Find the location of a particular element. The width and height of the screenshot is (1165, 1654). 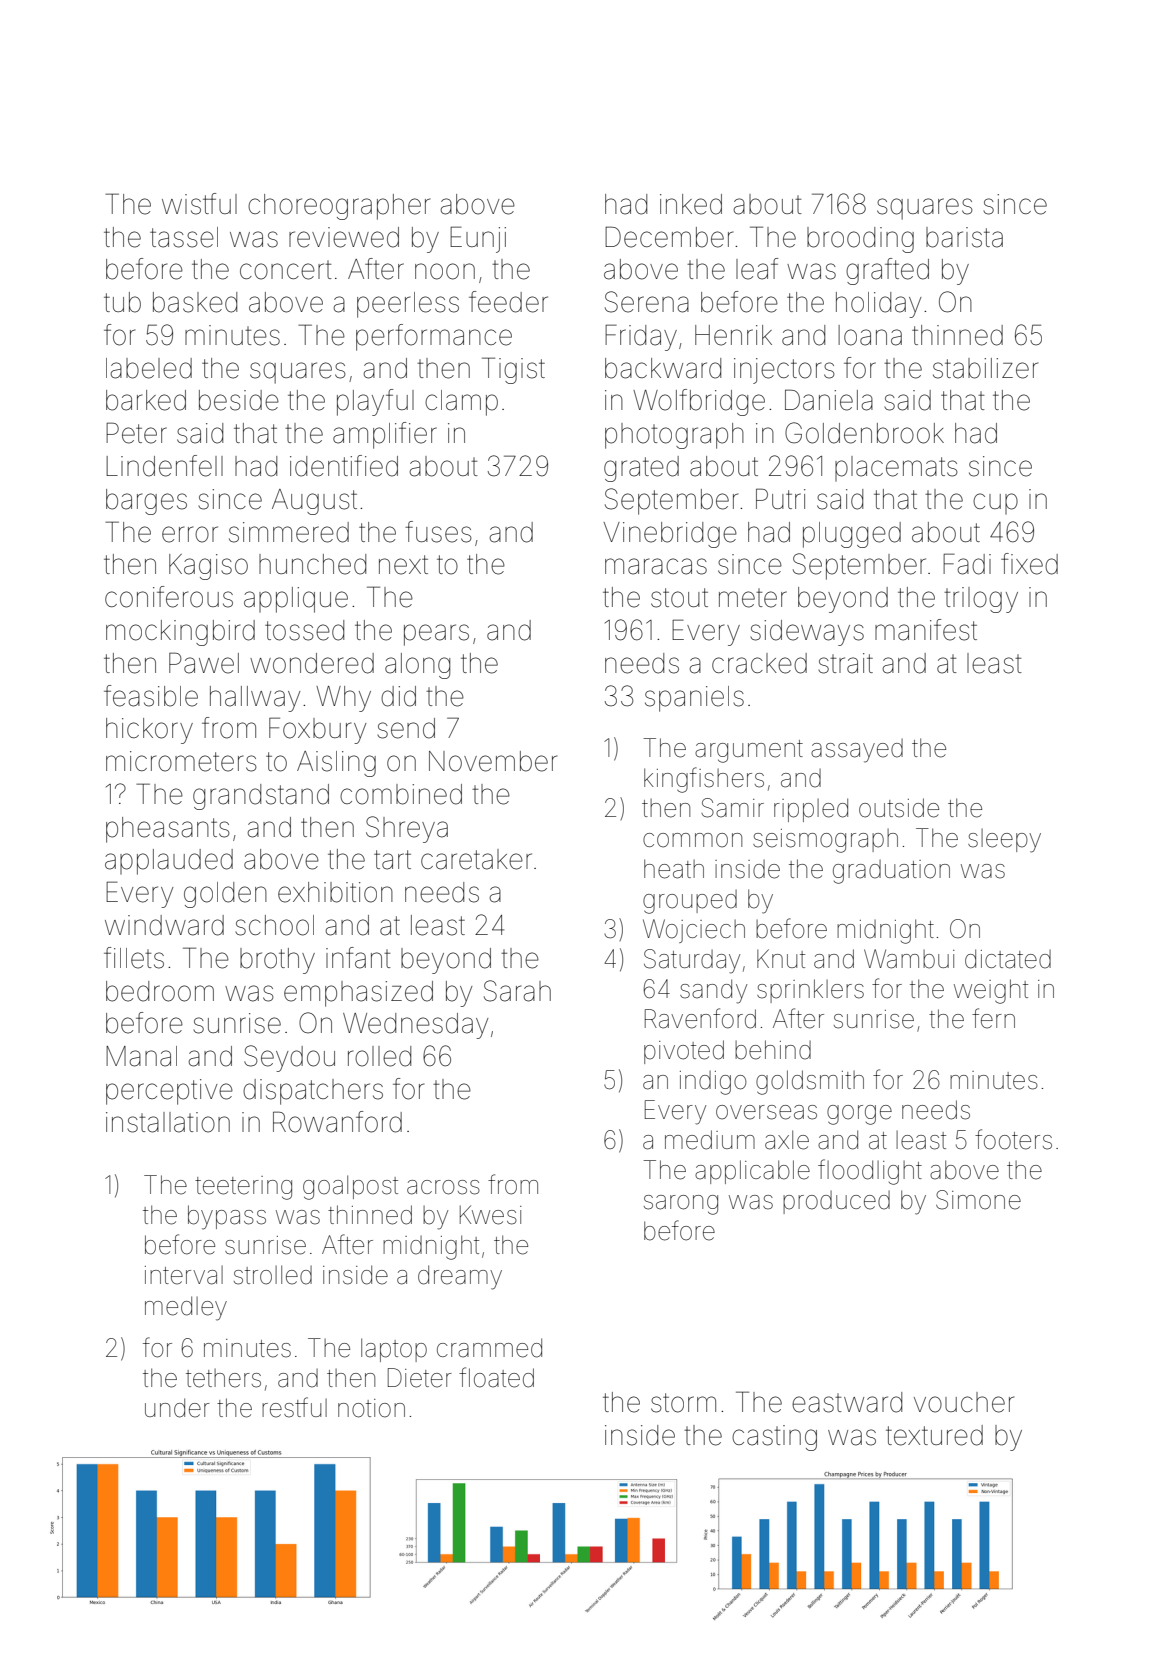

caretaker is located at coordinates (476, 859).
